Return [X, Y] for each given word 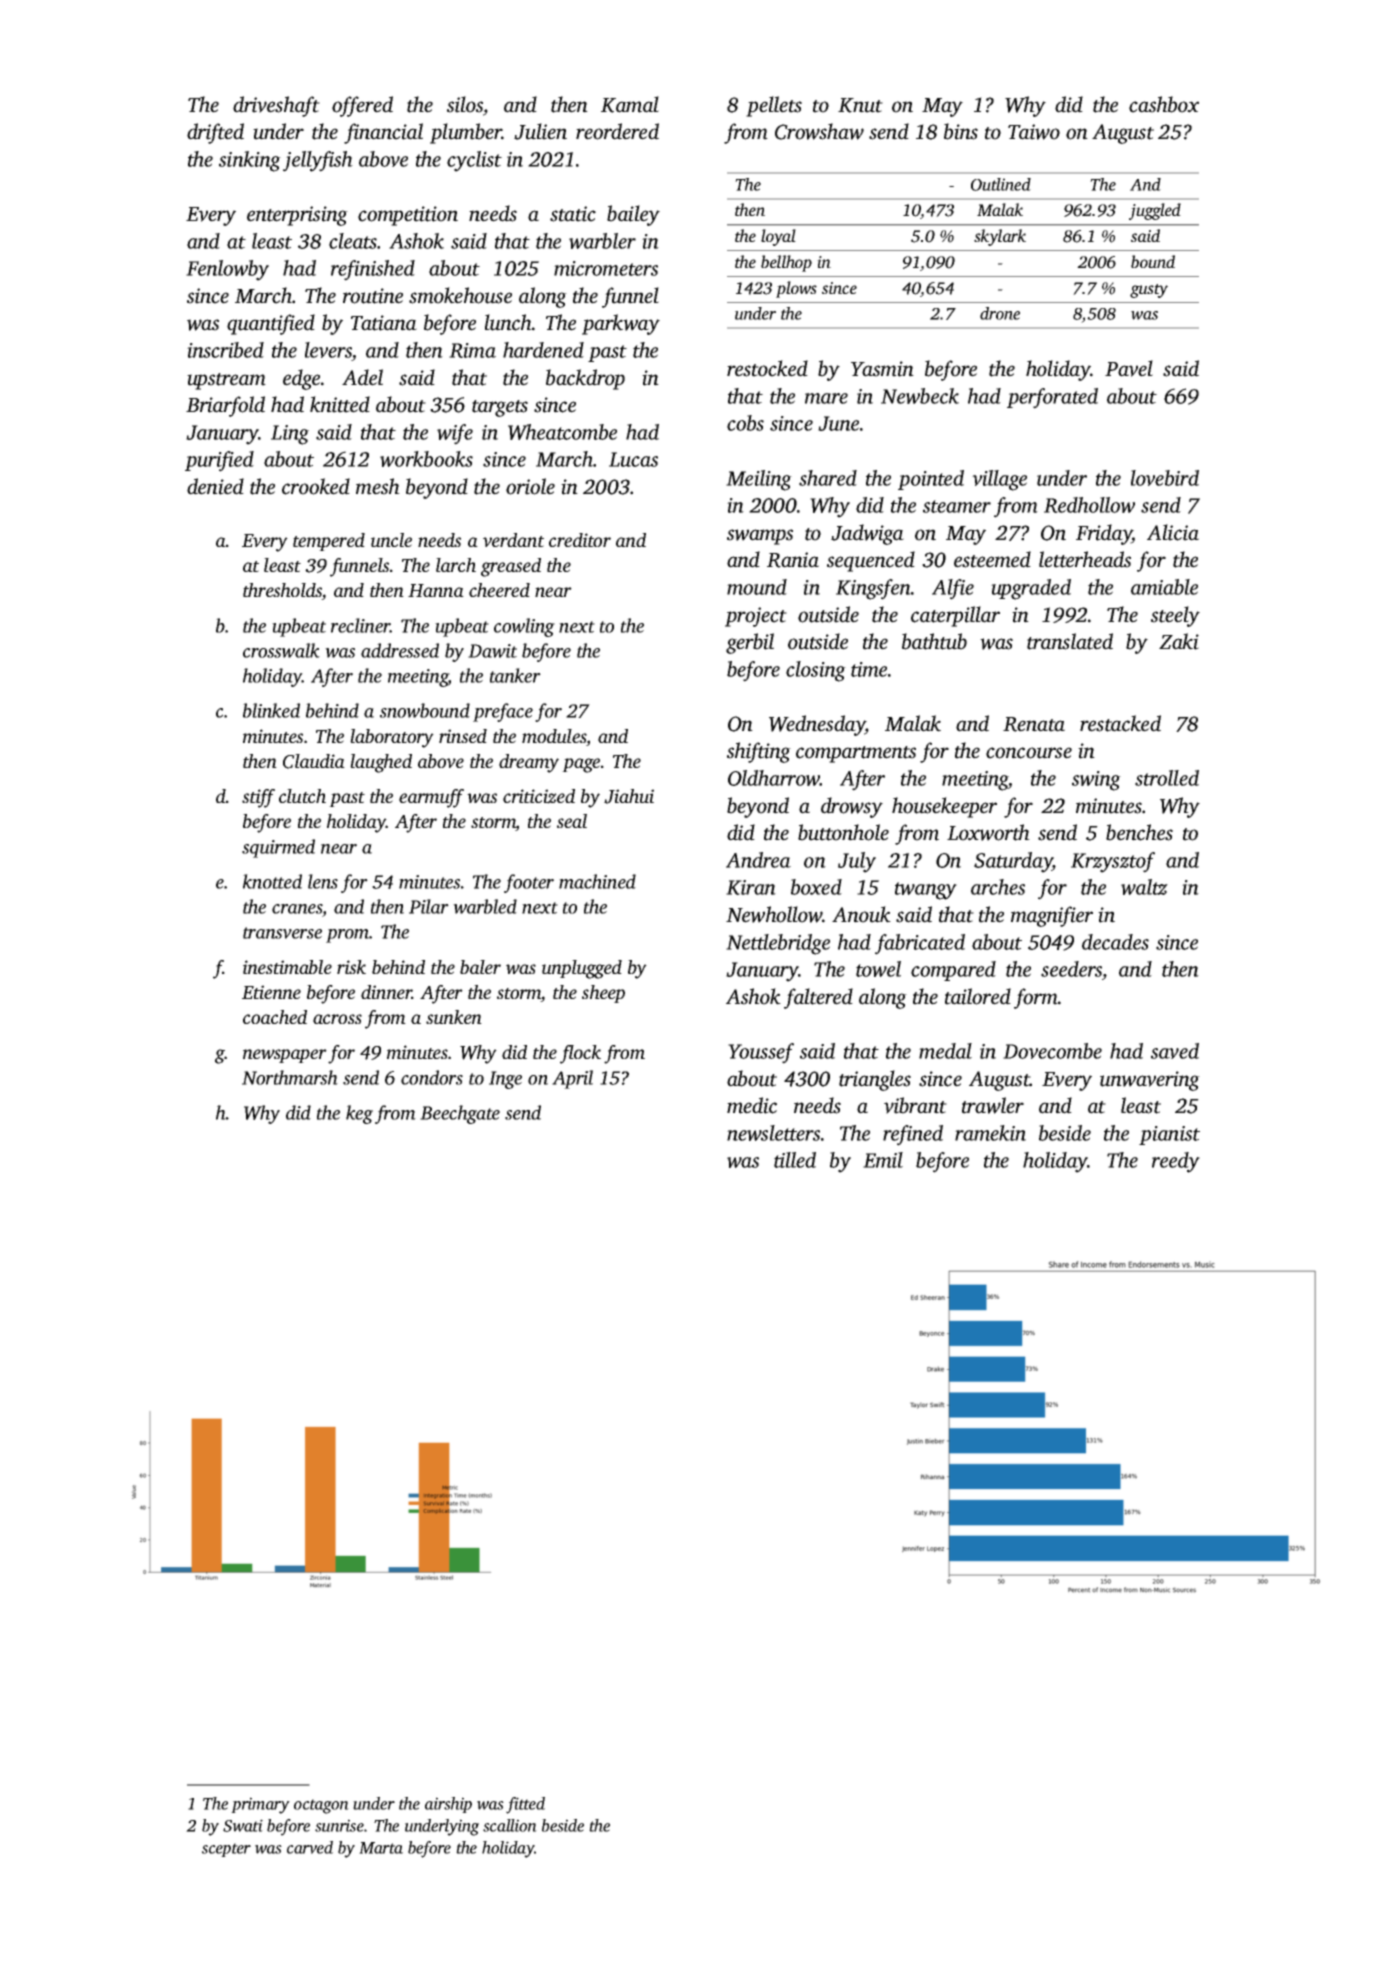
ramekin [990, 1133]
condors [432, 1077]
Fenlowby [227, 270]
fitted [525, 1805]
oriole [530, 486]
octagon [321, 1806]
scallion [510, 1825]
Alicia [1173, 532]
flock [580, 1054]
